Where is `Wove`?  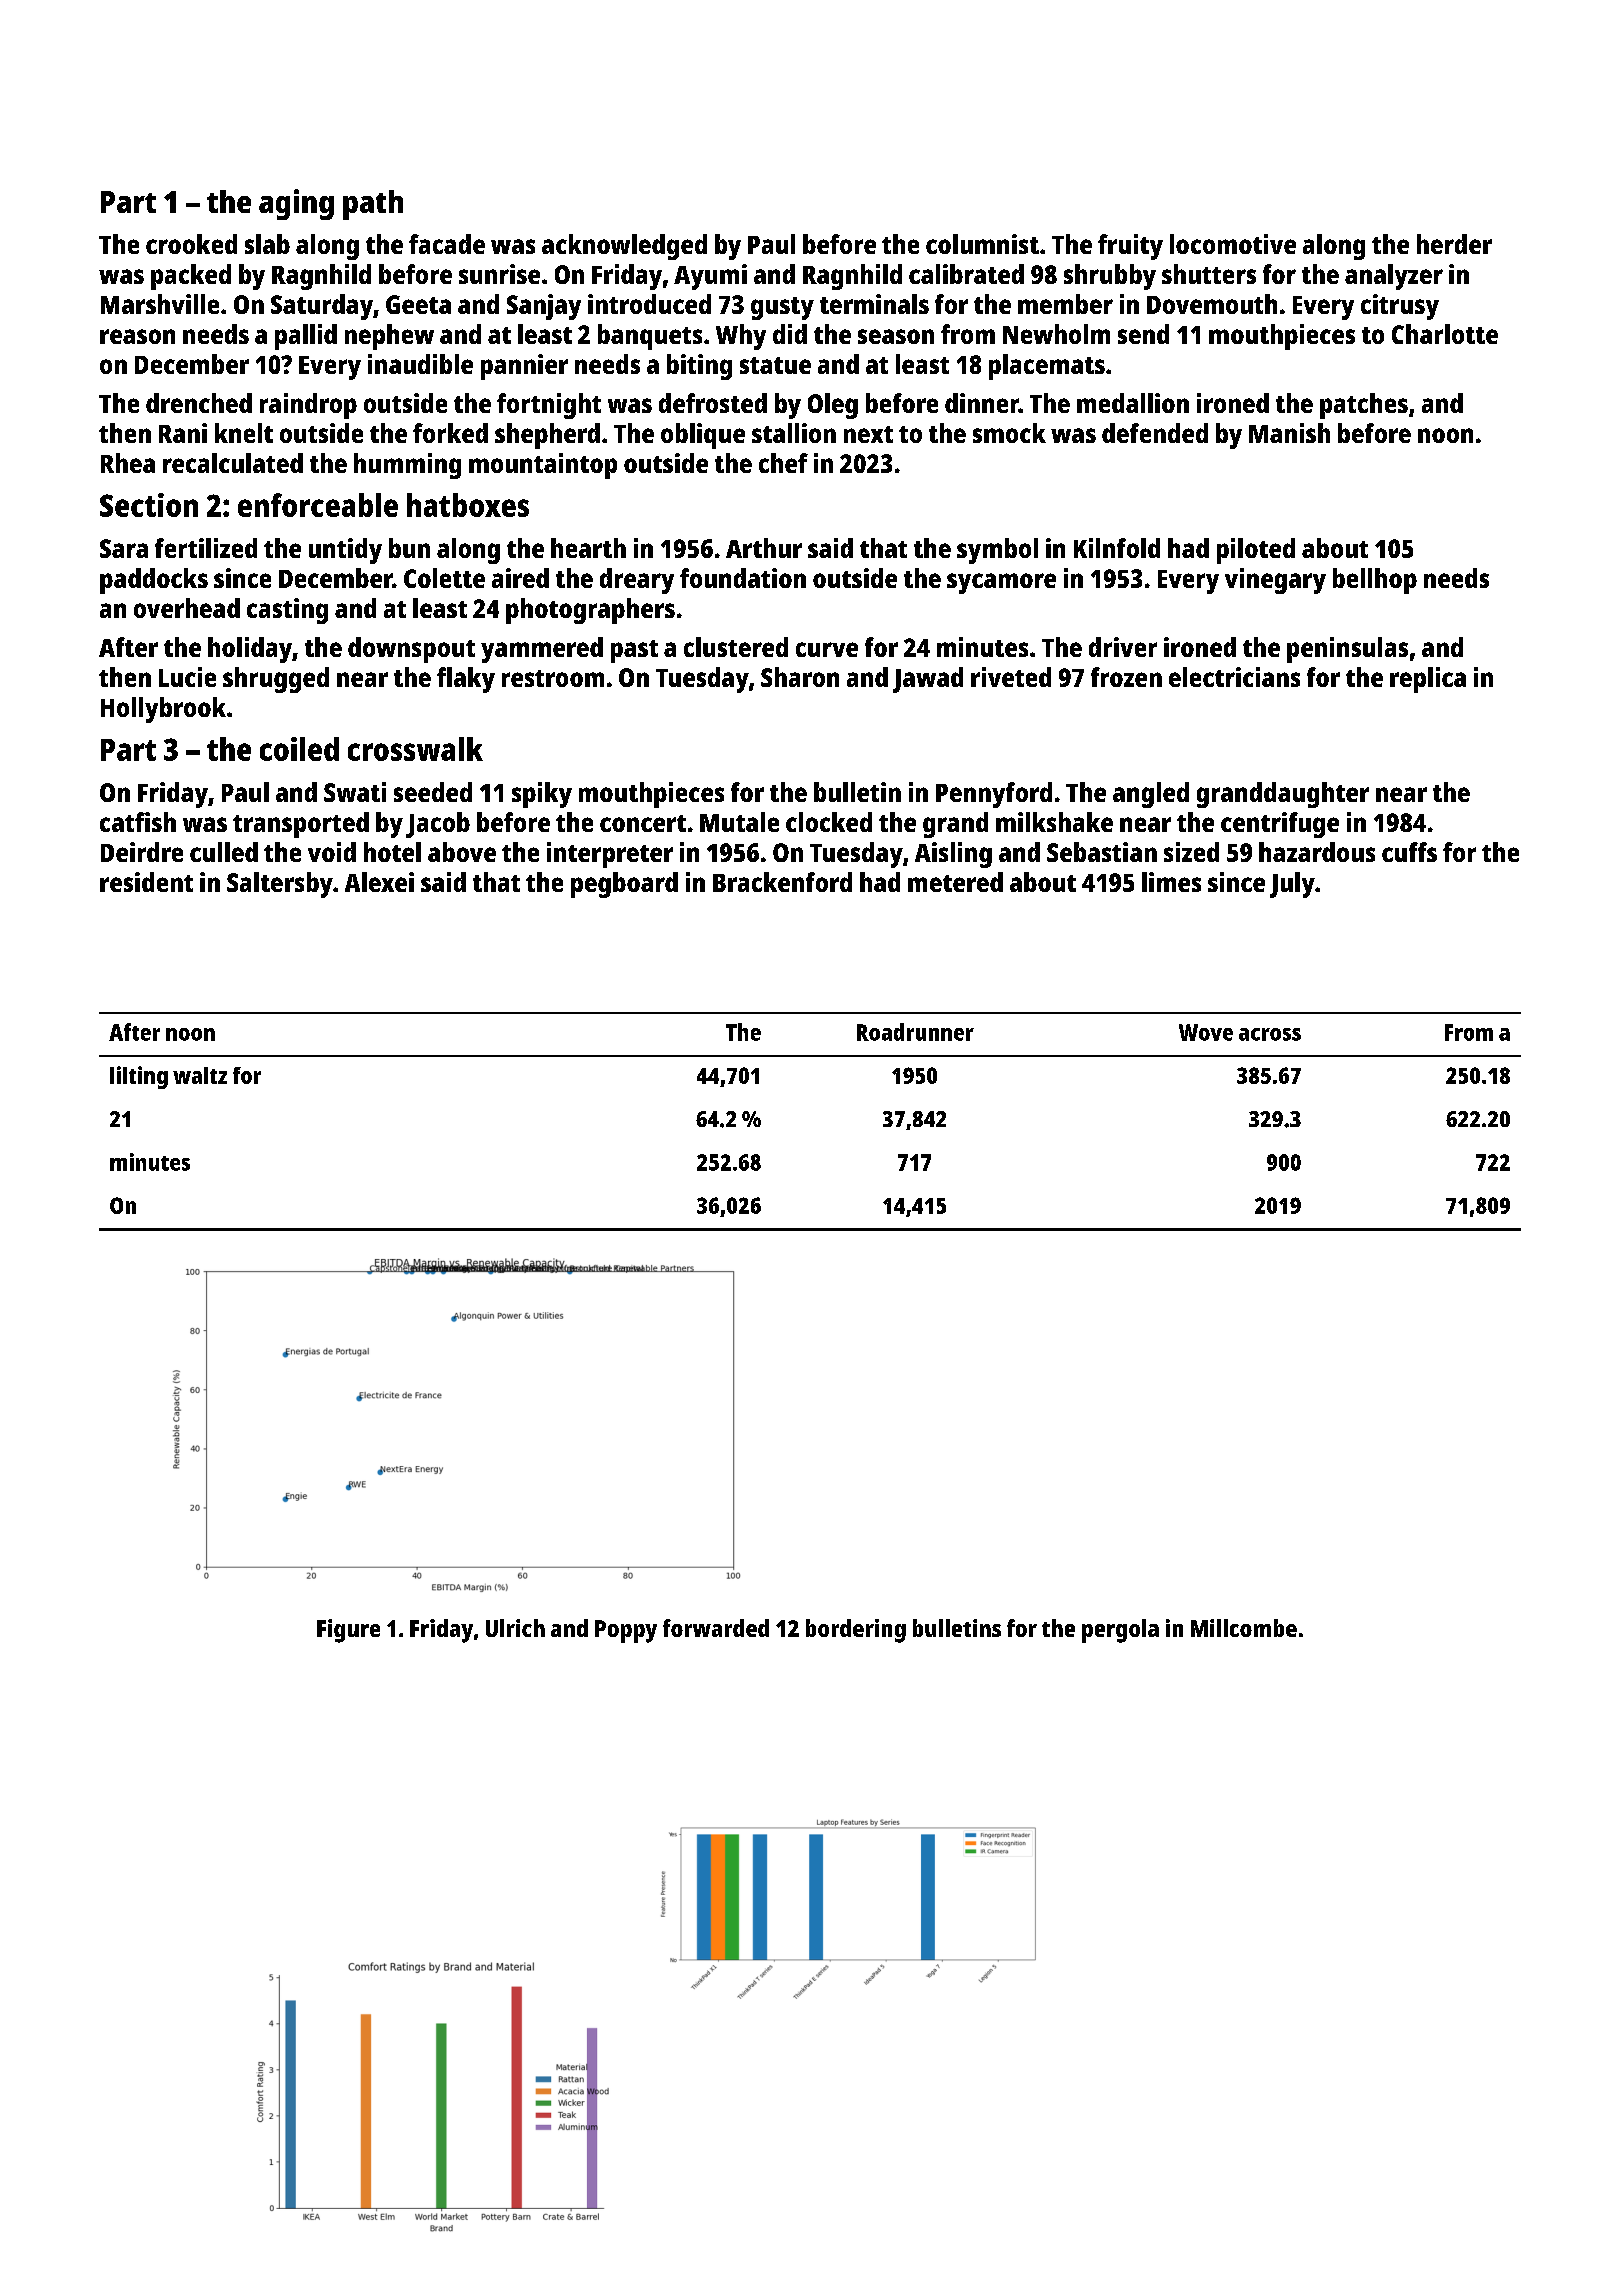
Wove is located at coordinates (1206, 1032).
